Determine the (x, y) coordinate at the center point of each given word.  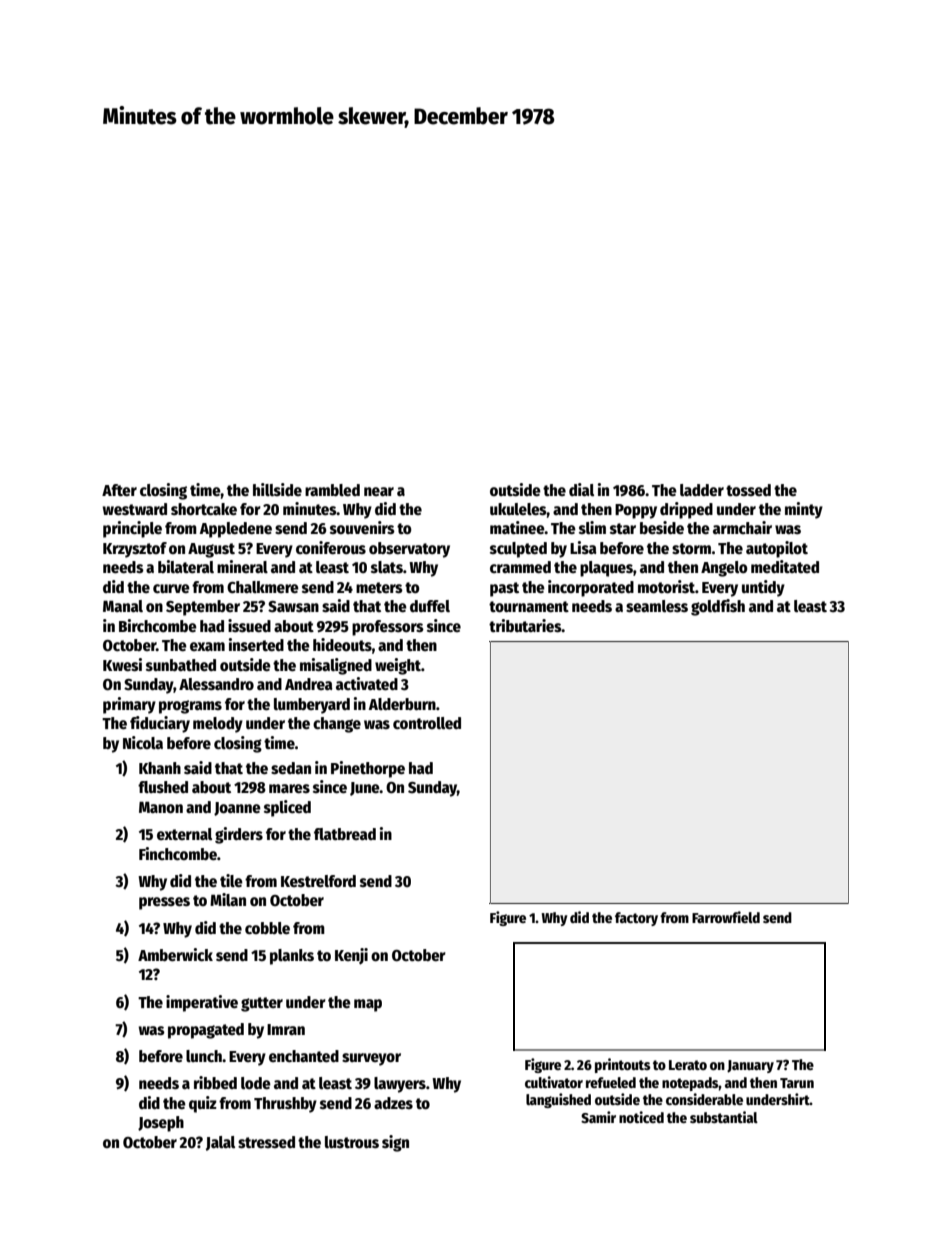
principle (132, 529)
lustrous (352, 1142)
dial (581, 489)
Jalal (220, 1143)
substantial (724, 1117)
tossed (748, 490)
